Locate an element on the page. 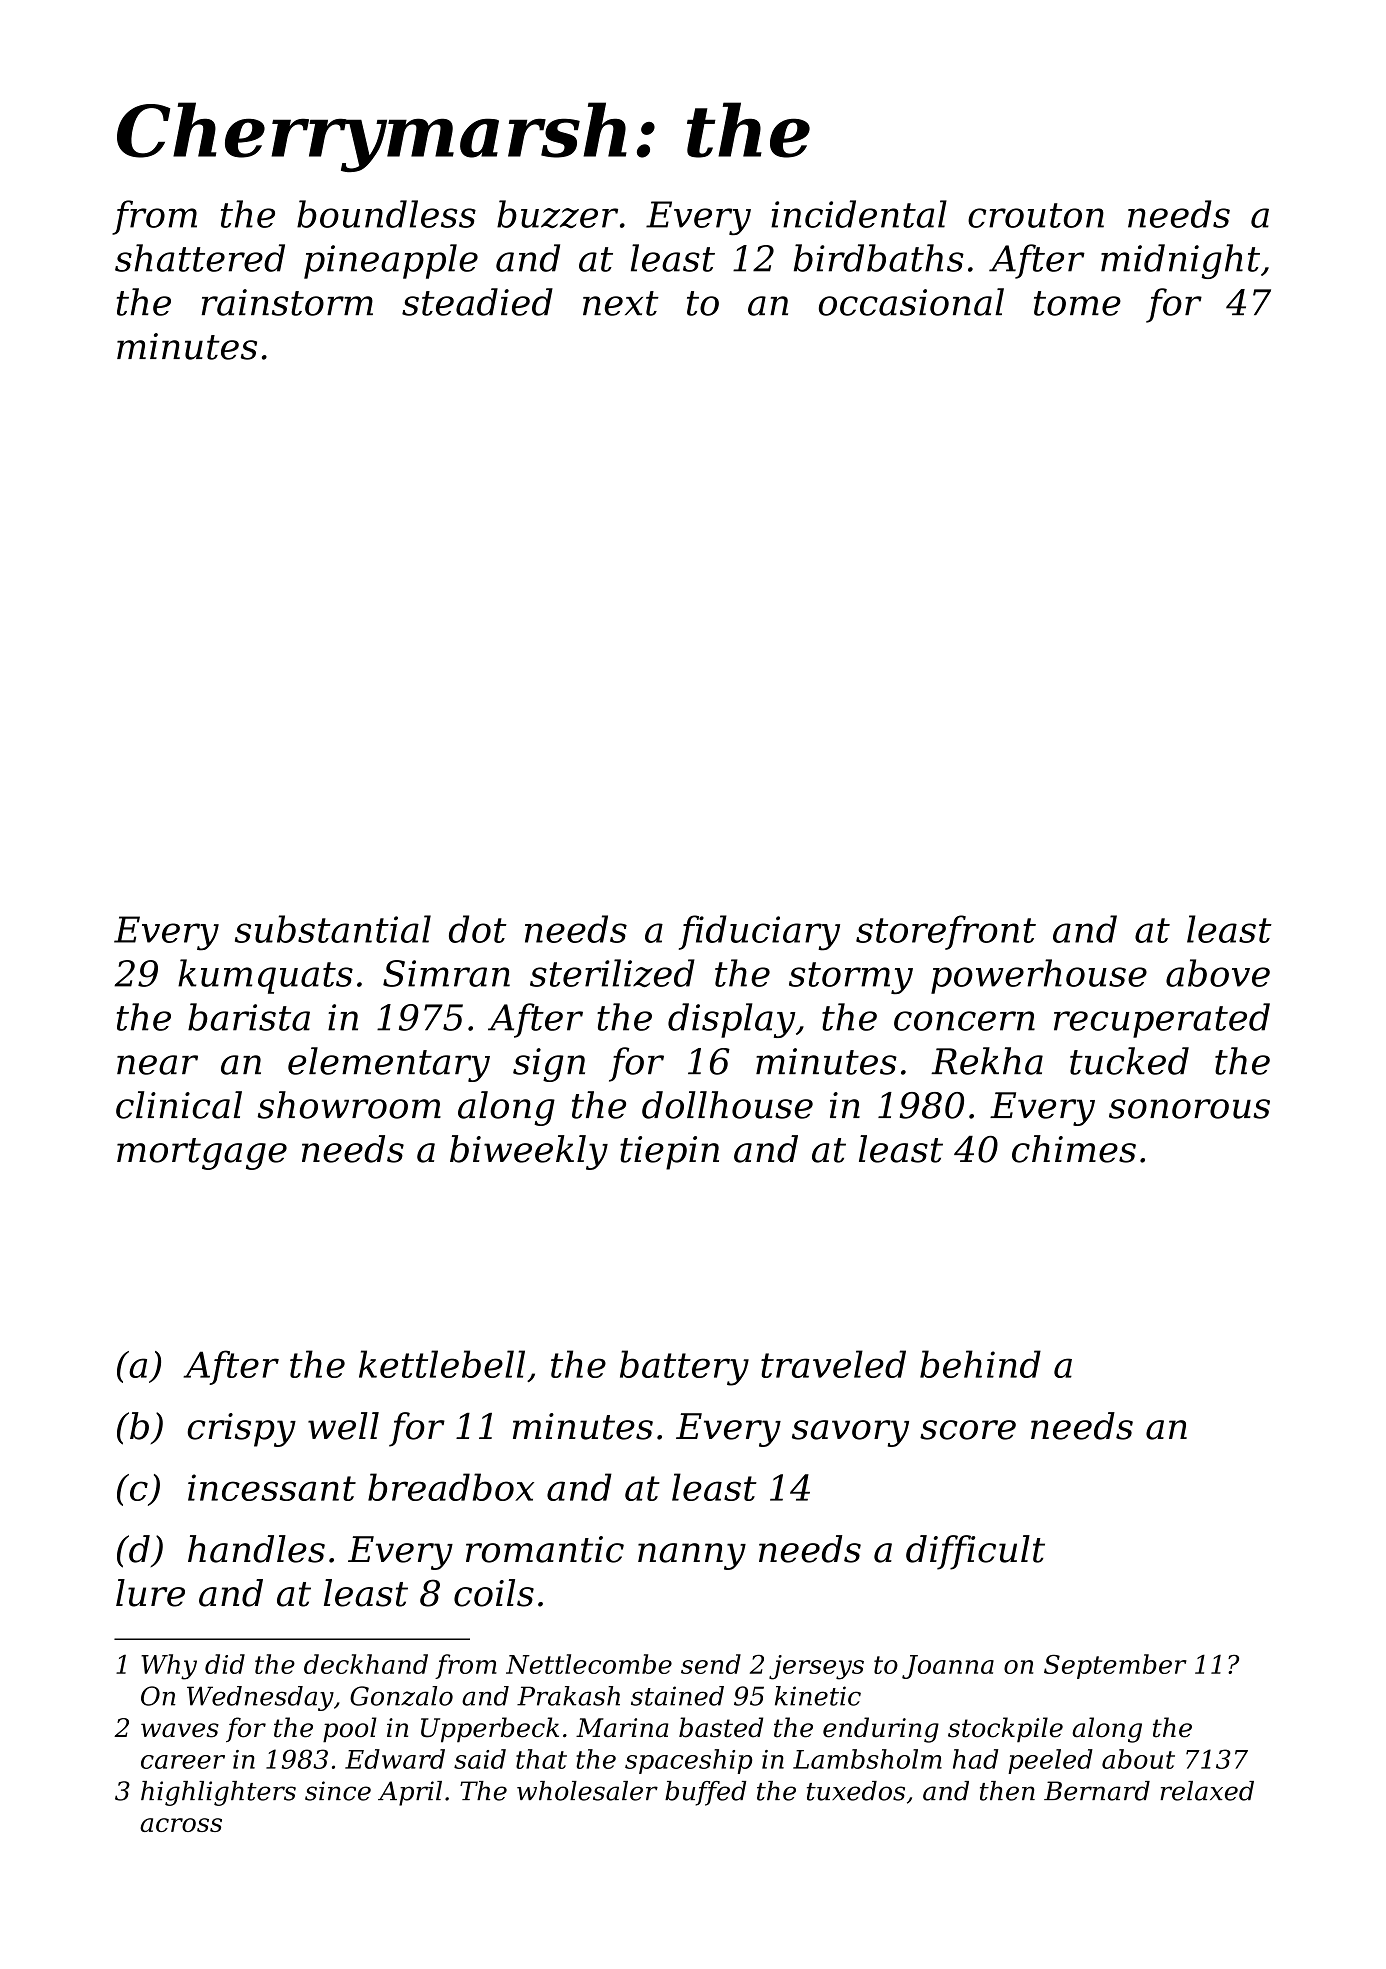  traveled is located at coordinates (833, 1364).
